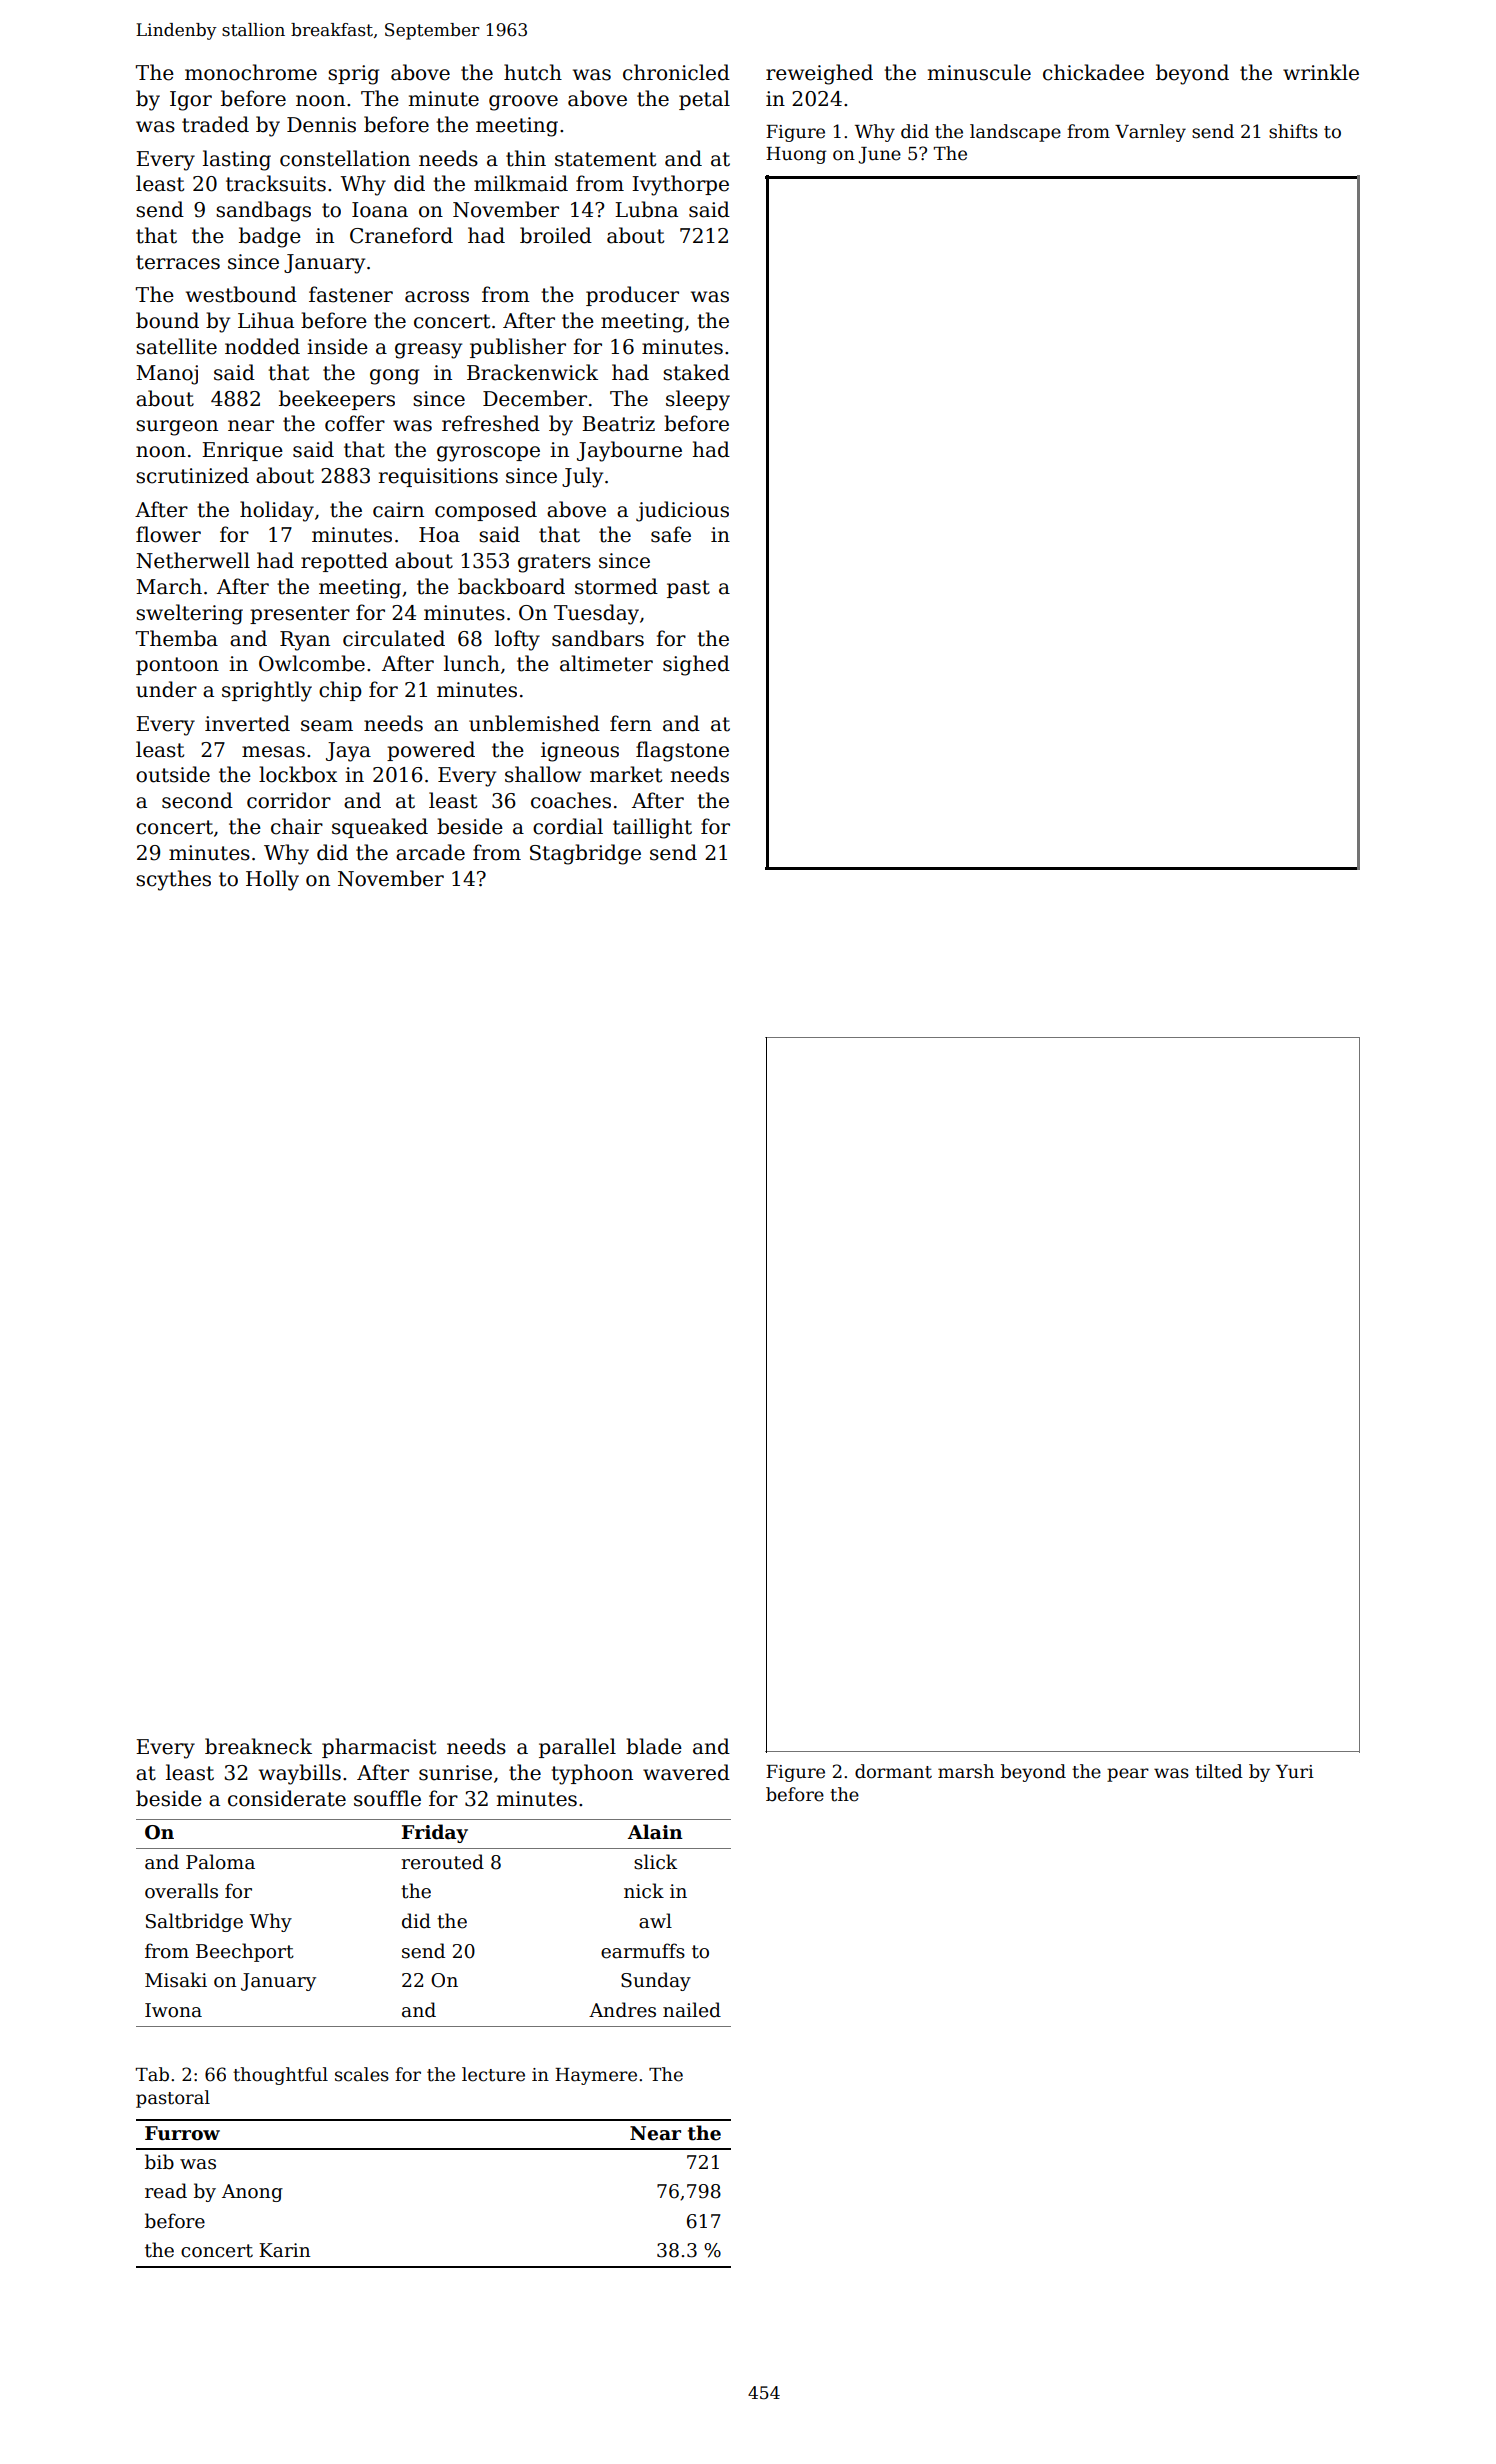 This document has height=2464, width=1496. What do you see at coordinates (682, 751) in the document?
I see `flagstone` at bounding box center [682, 751].
